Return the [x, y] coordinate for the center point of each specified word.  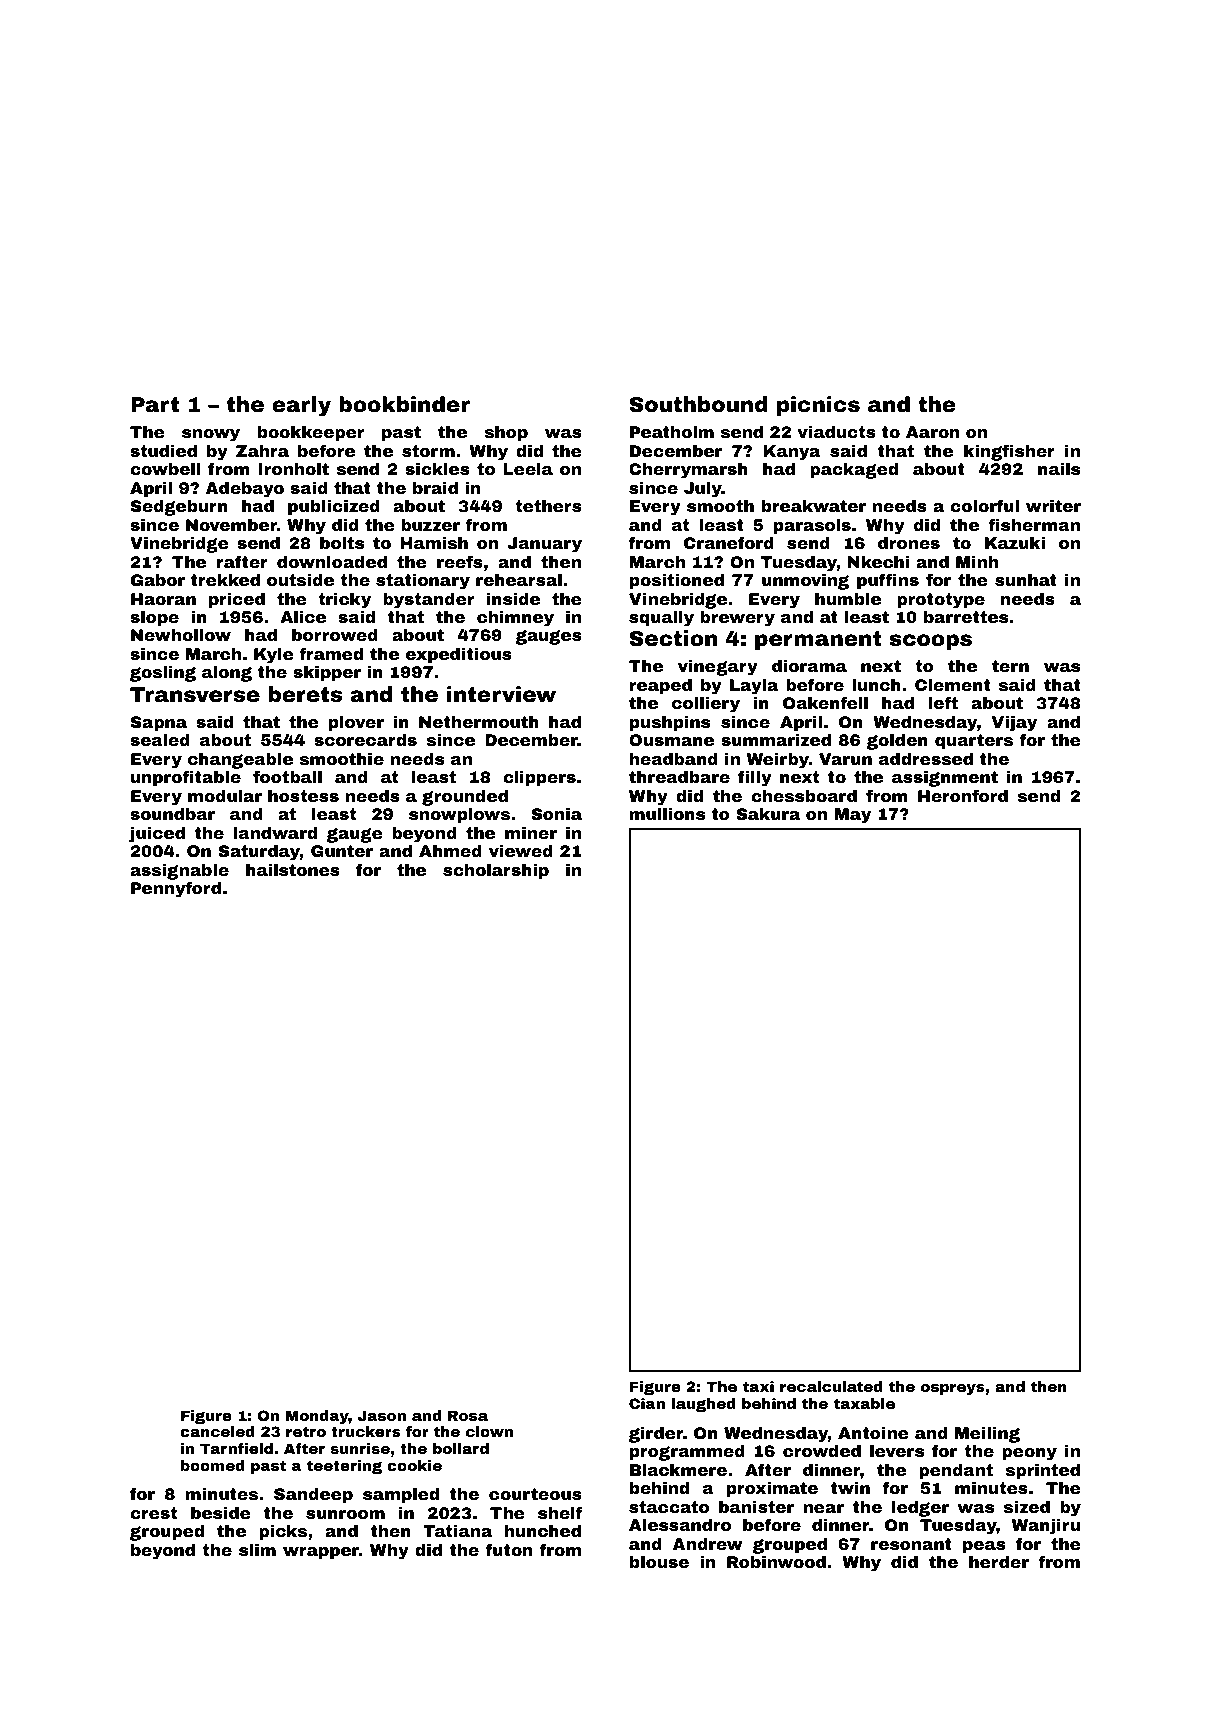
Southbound [698, 404]
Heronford [963, 795]
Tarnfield [236, 1448]
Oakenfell [825, 702]
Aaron [932, 432]
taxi [758, 1386]
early [301, 406]
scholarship [496, 872]
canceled [217, 1431]
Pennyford [176, 889]
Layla [754, 687]
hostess [303, 796]
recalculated [831, 1386]
